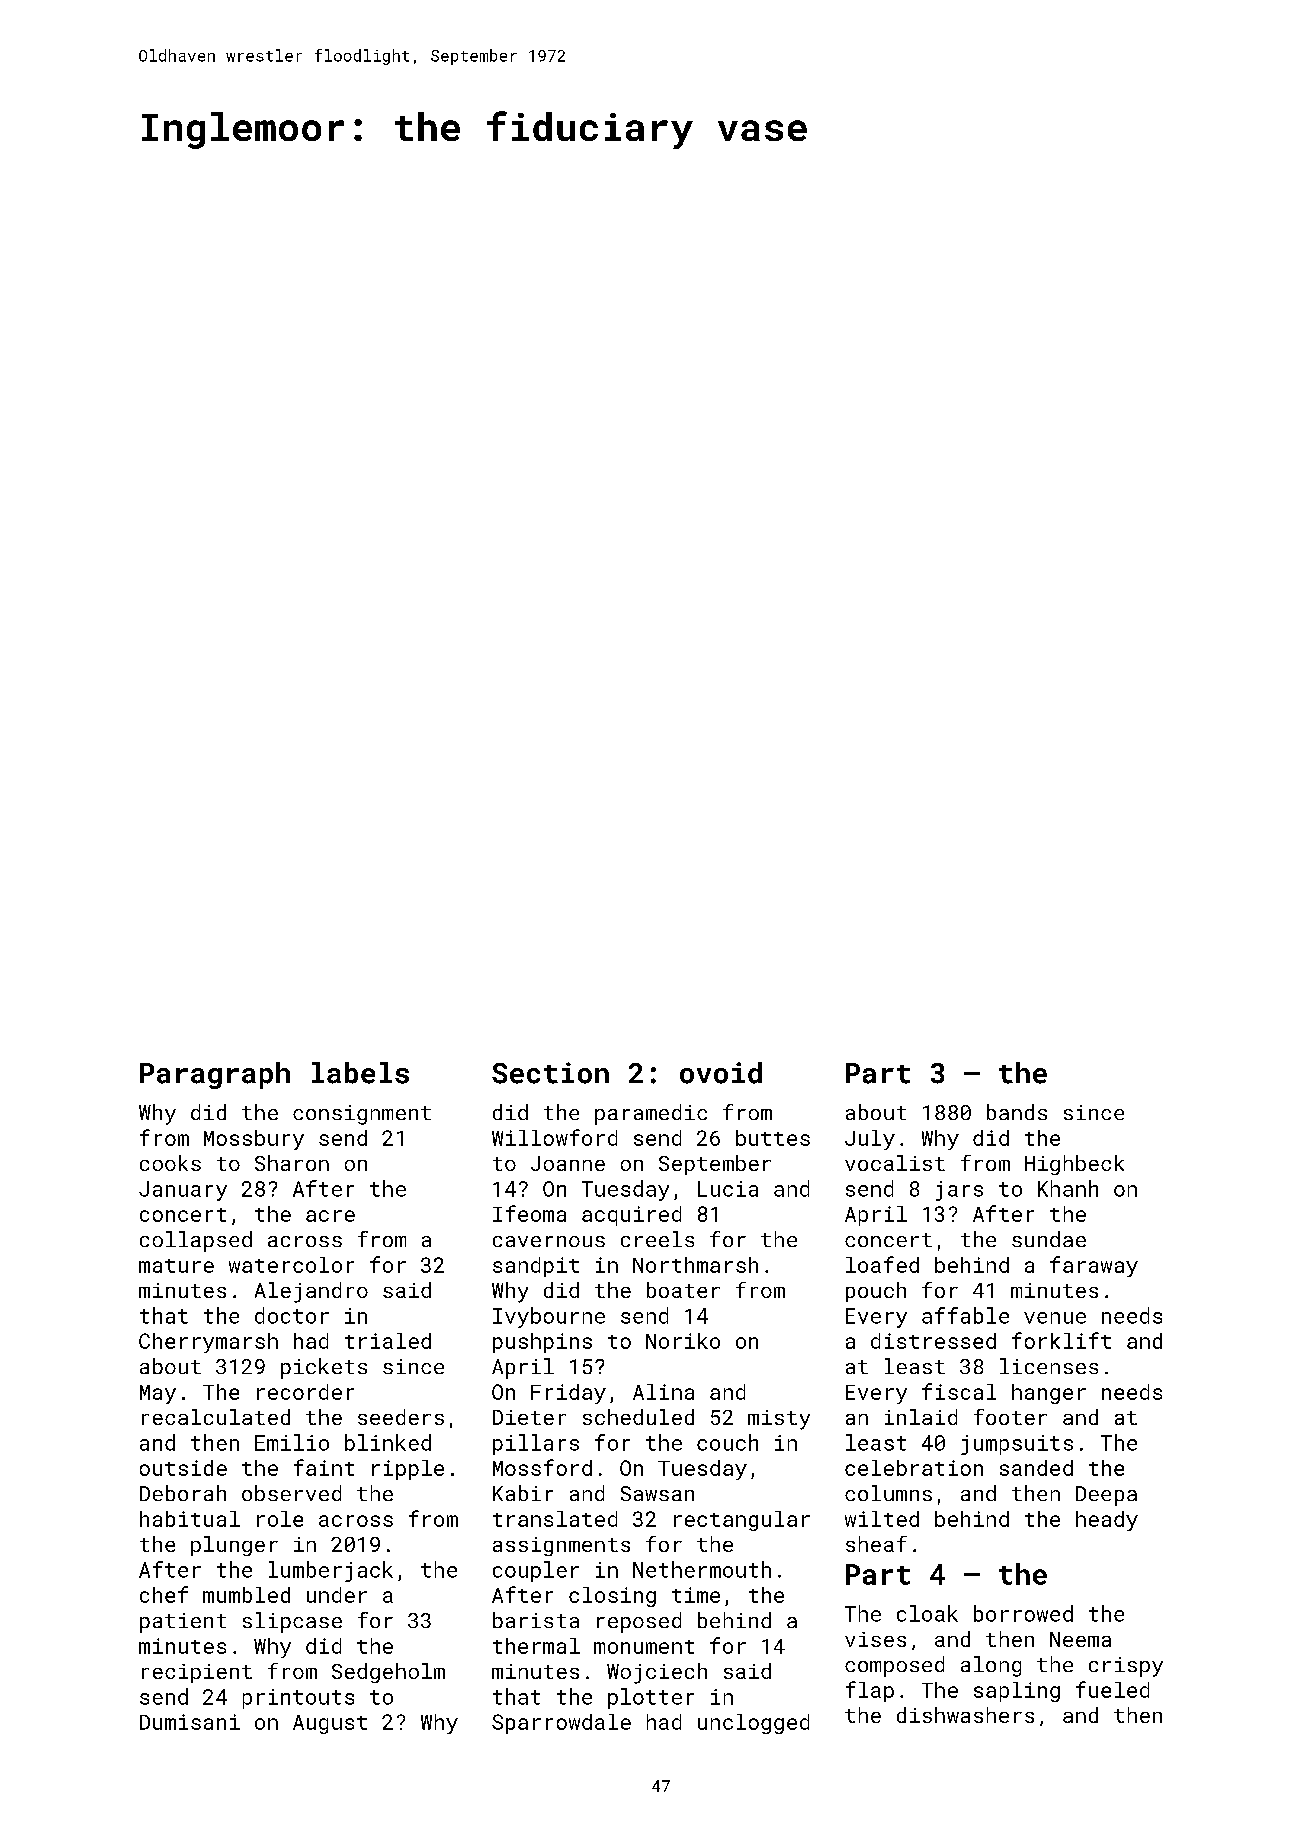  Describe the element at coordinates (1017, 1445) in the screenshot. I see `jumpsuits` at that location.
